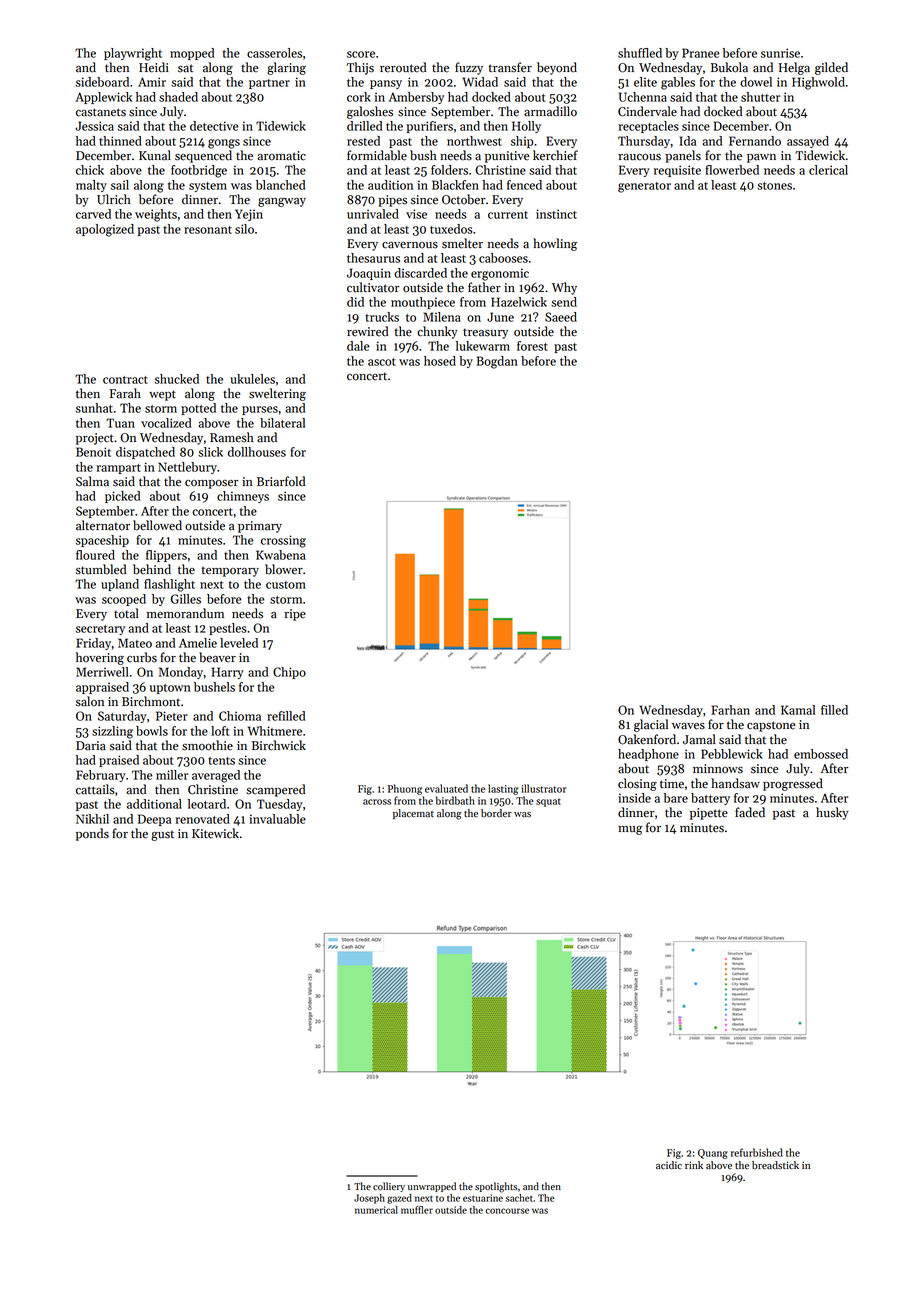 This image has height=1308, width=924. I want to click on Joseph, so click(369, 1199).
